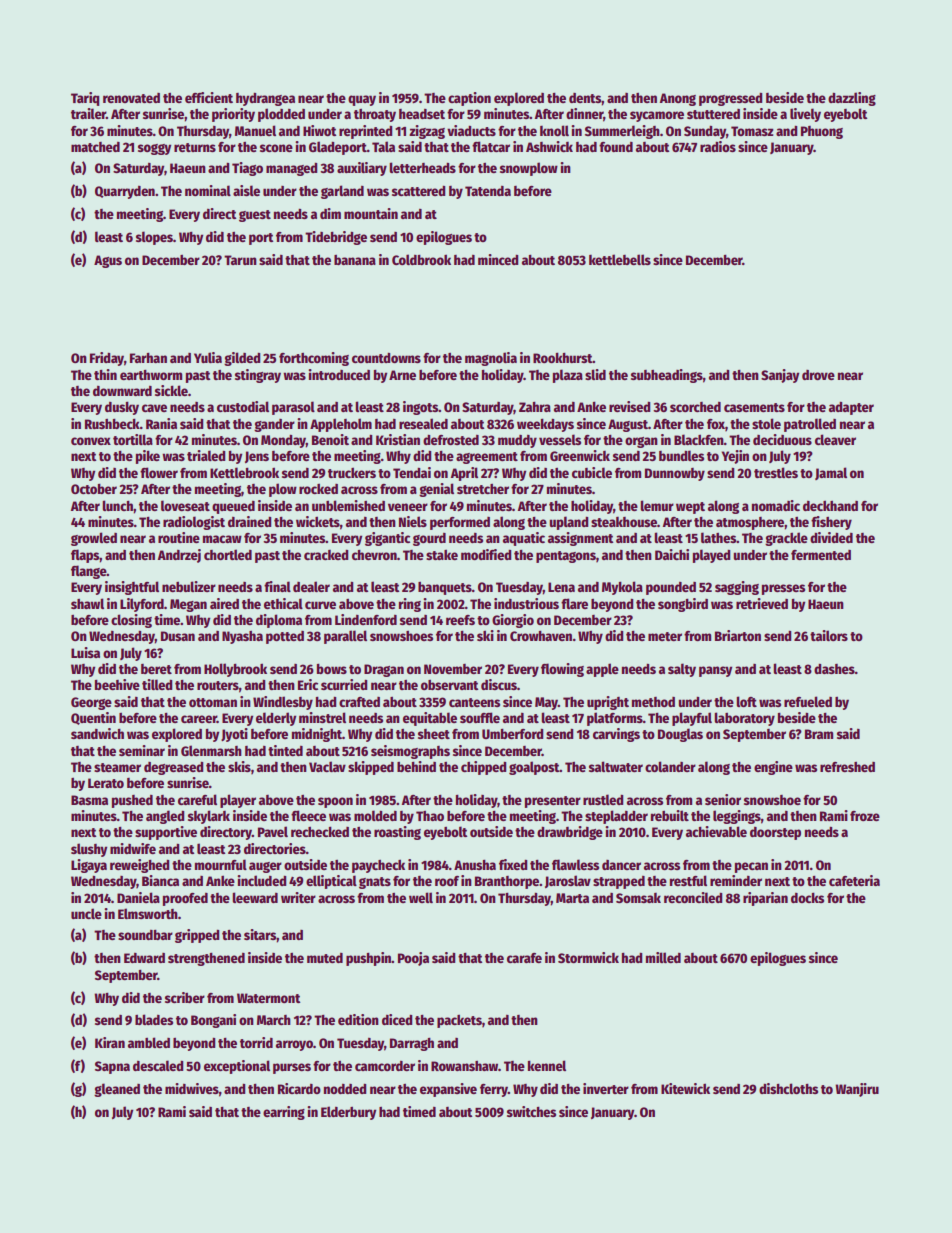  Describe the element at coordinates (144, 958) in the document. I see `Edward` at that location.
